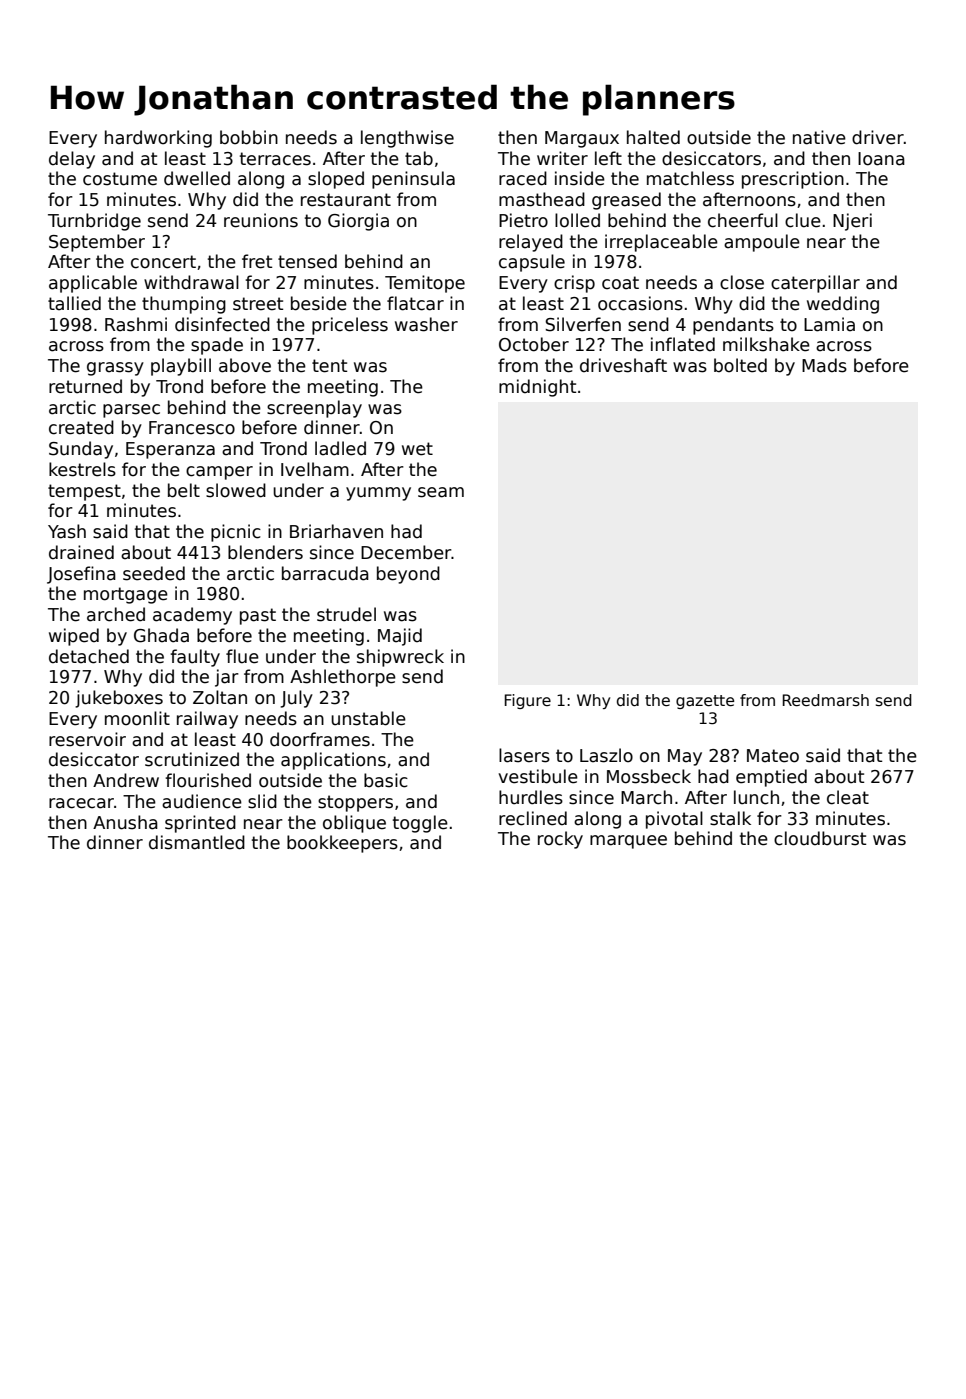  What do you see at coordinates (408, 575) in the document?
I see `beyond` at bounding box center [408, 575].
